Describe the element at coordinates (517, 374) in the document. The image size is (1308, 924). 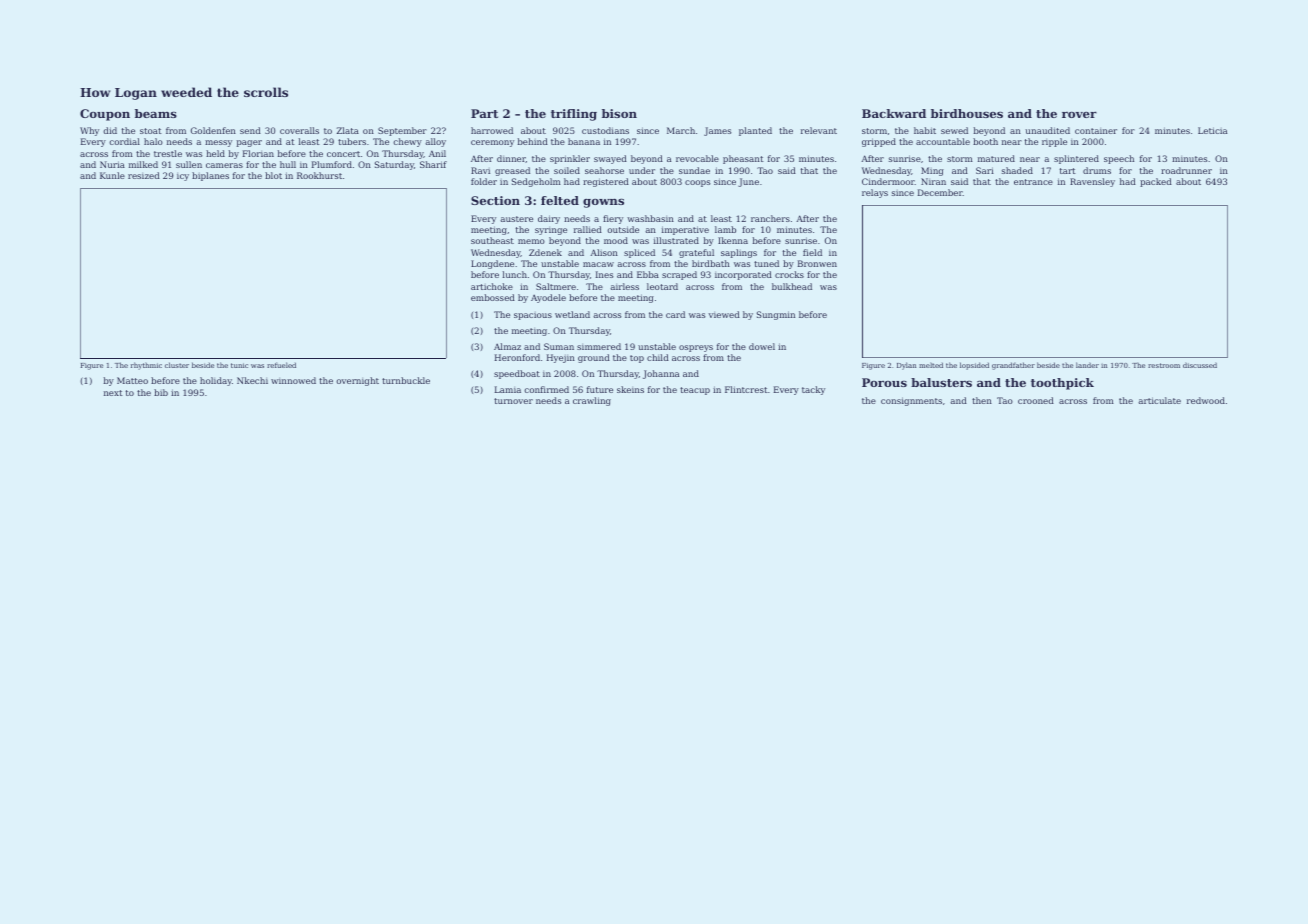
I see `speedboat` at that location.
